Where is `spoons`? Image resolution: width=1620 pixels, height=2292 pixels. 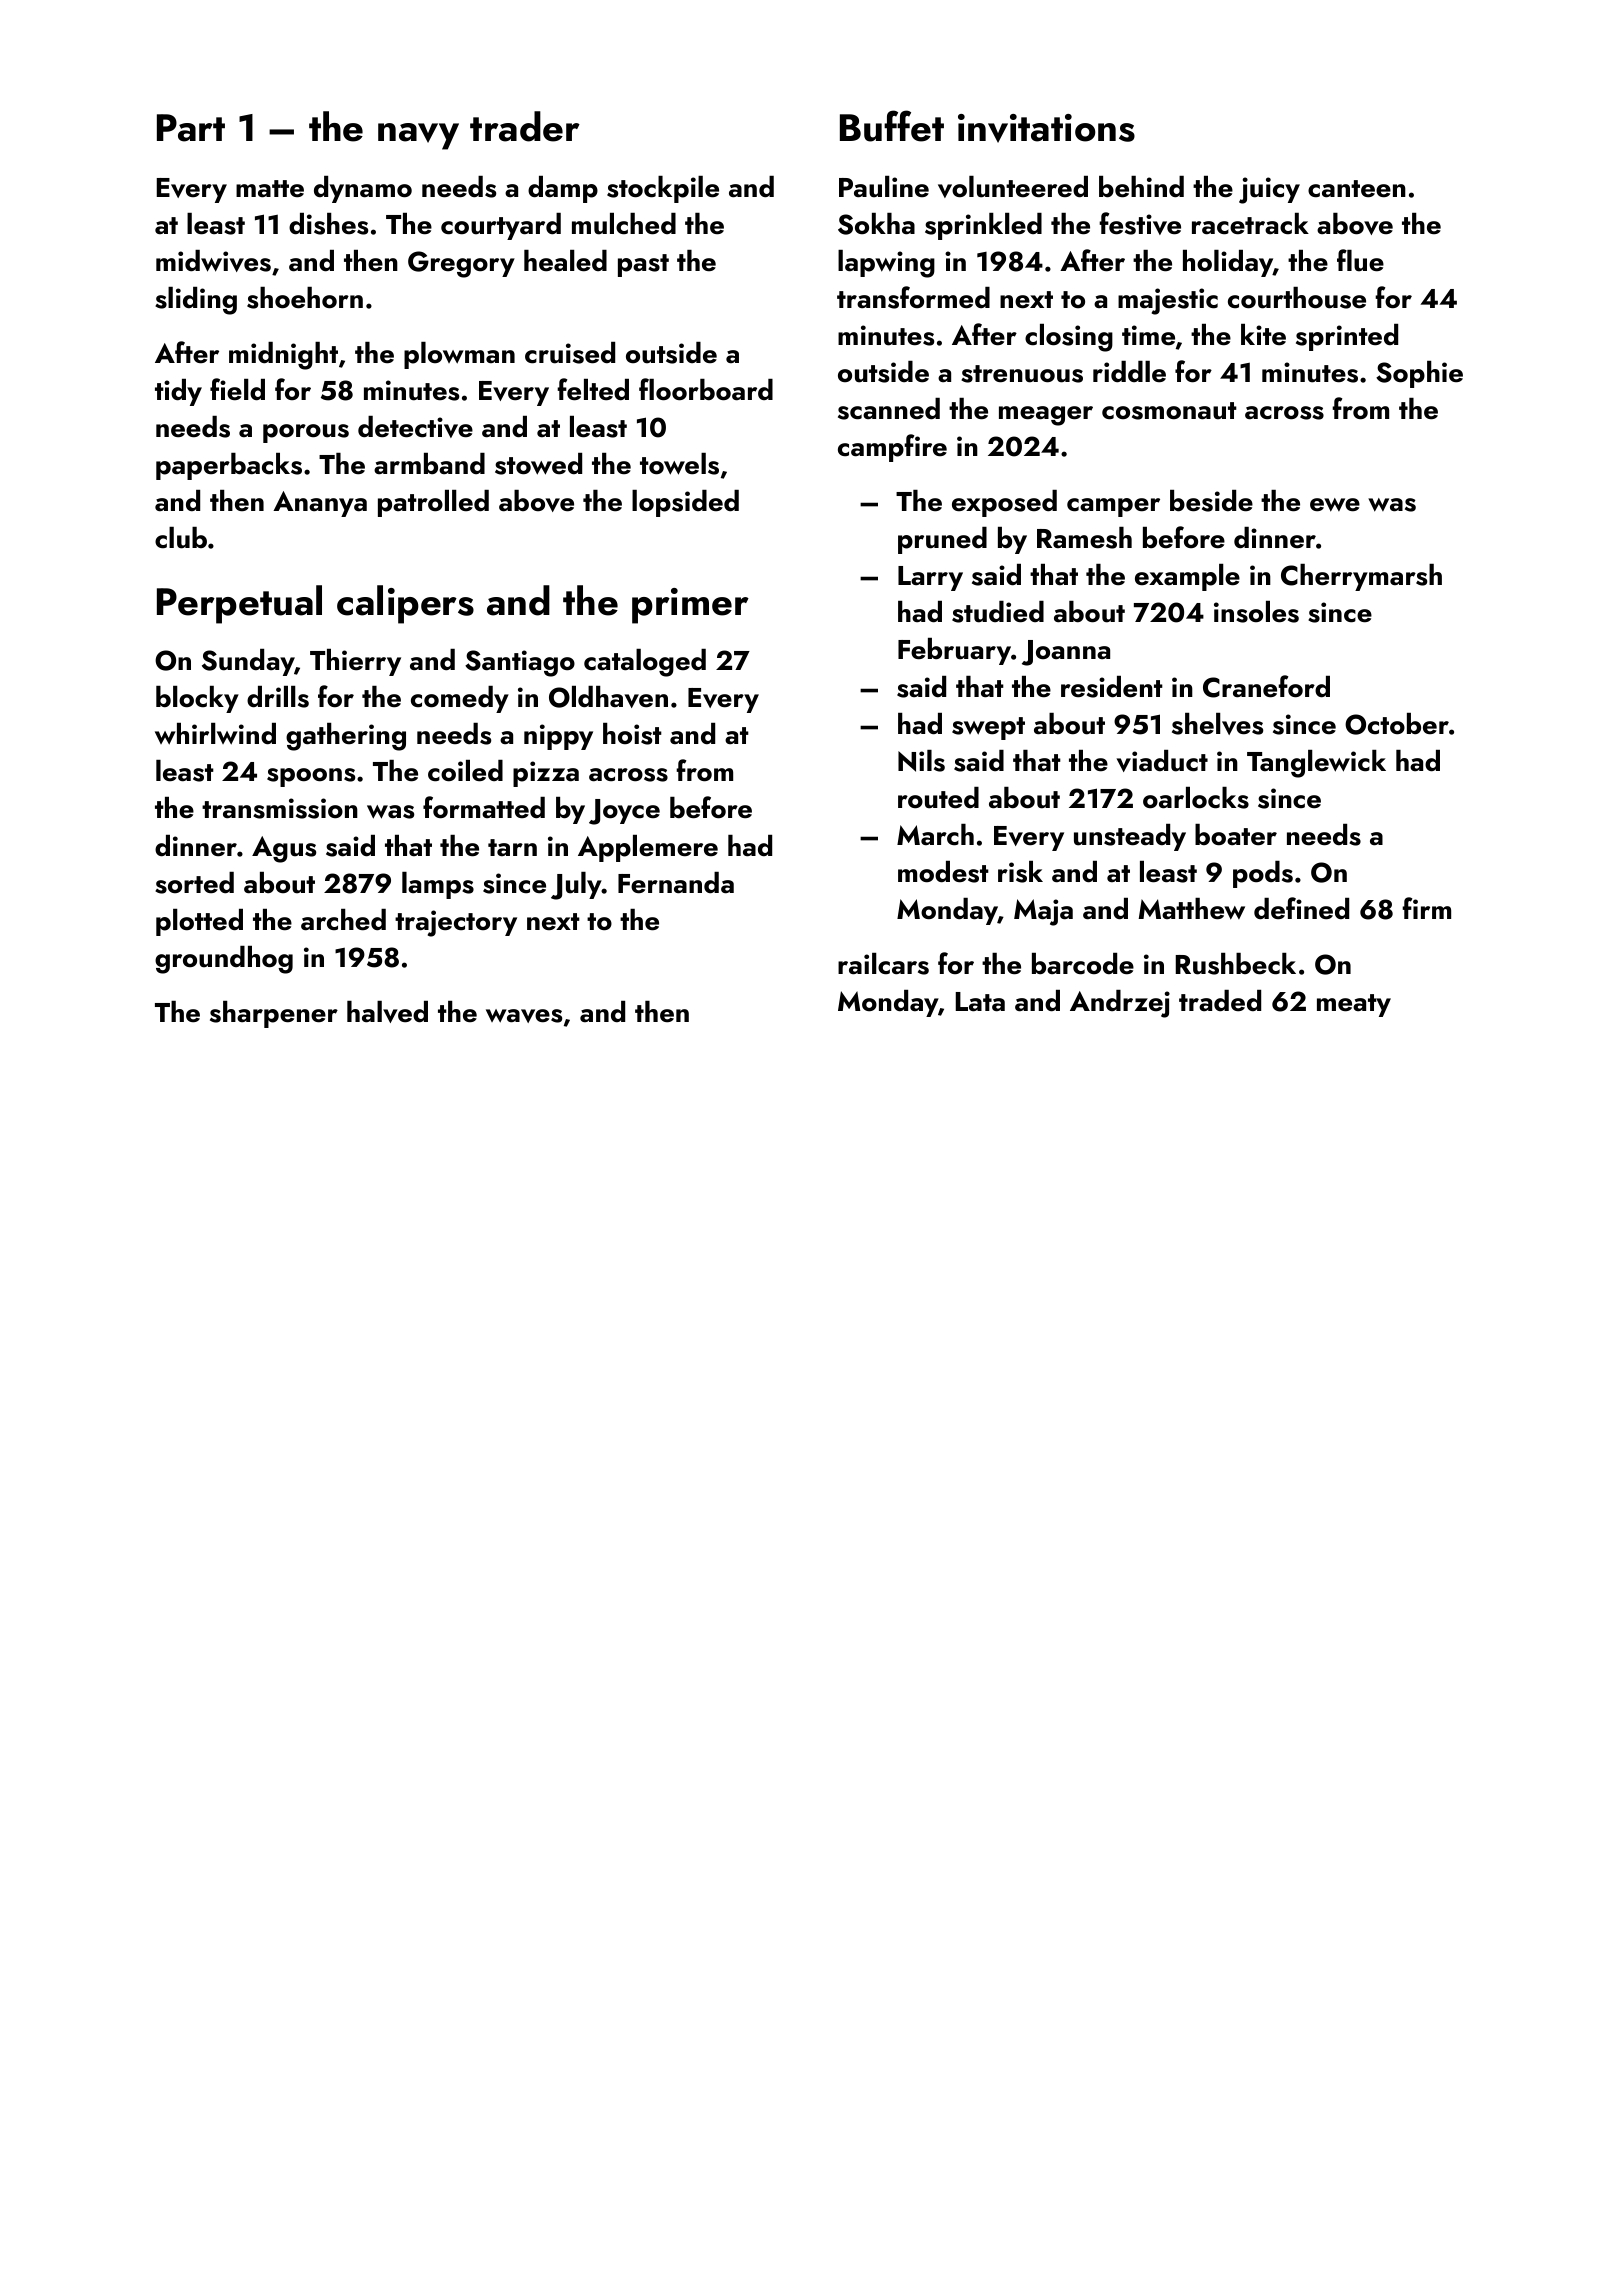
spoons is located at coordinates (311, 777).
